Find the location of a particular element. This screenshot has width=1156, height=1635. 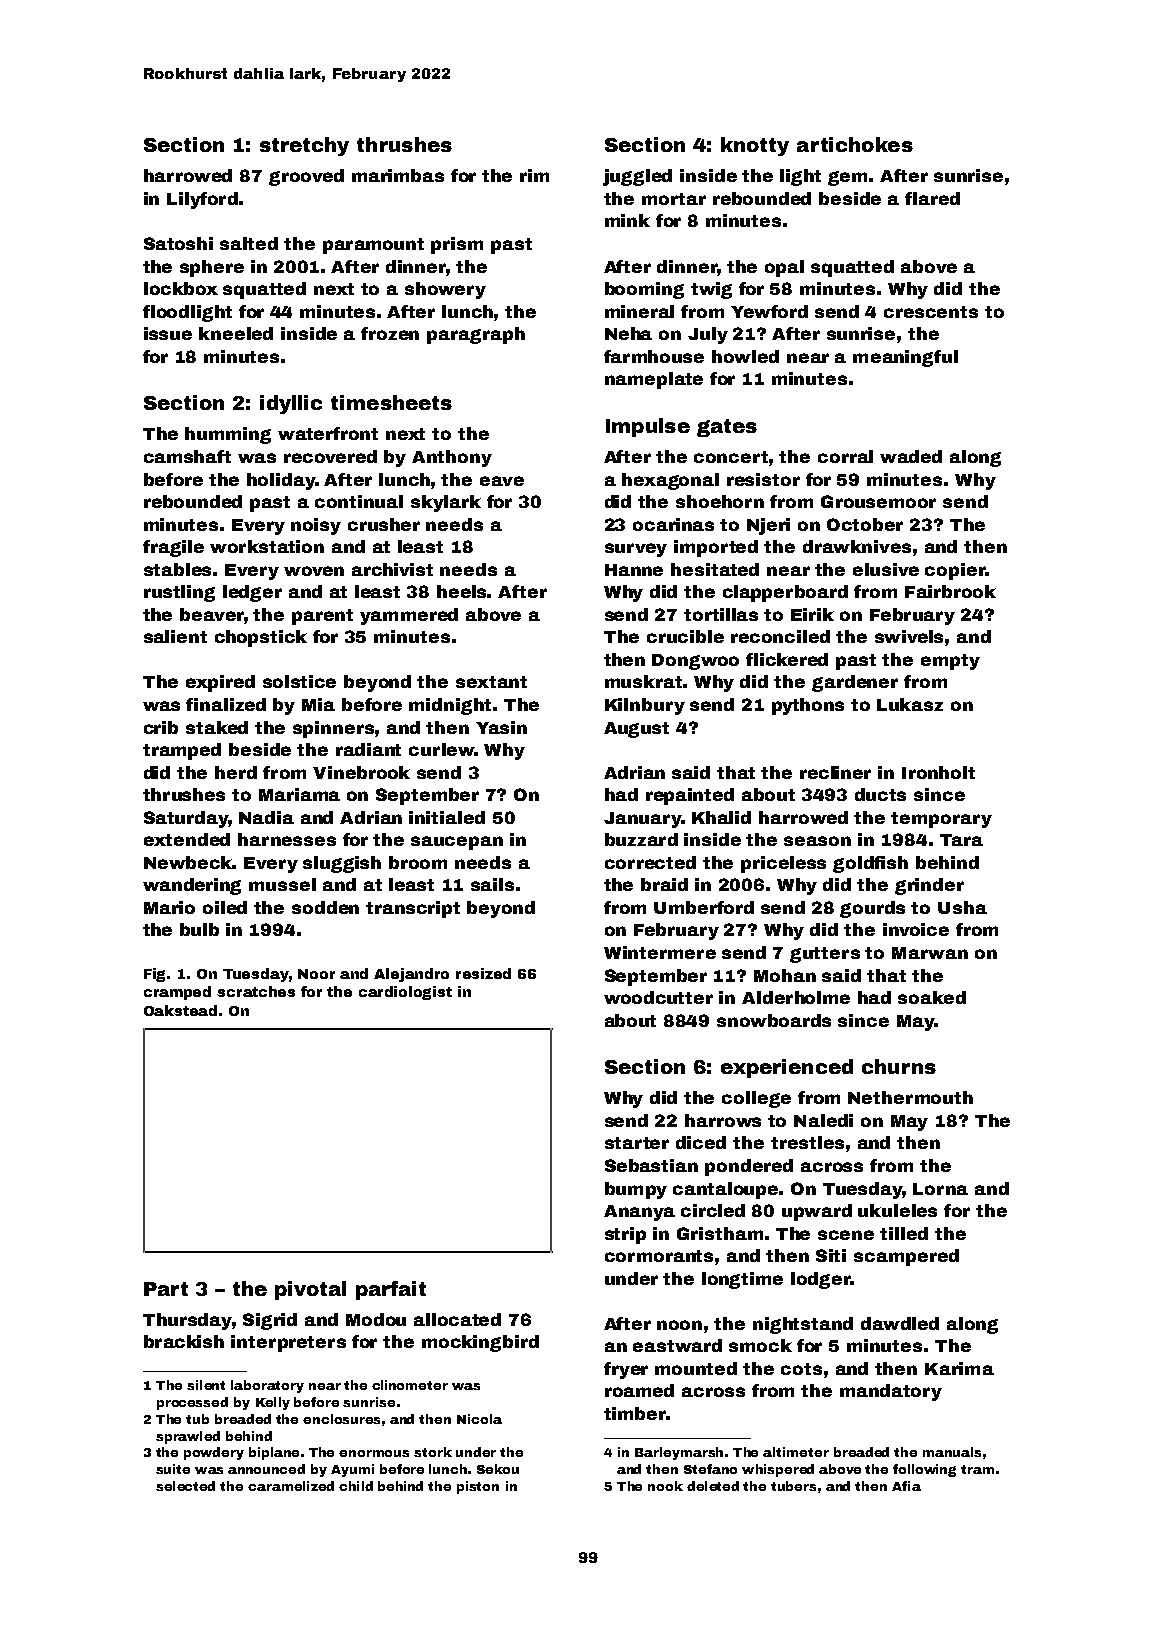

selected is located at coordinates (185, 1486).
